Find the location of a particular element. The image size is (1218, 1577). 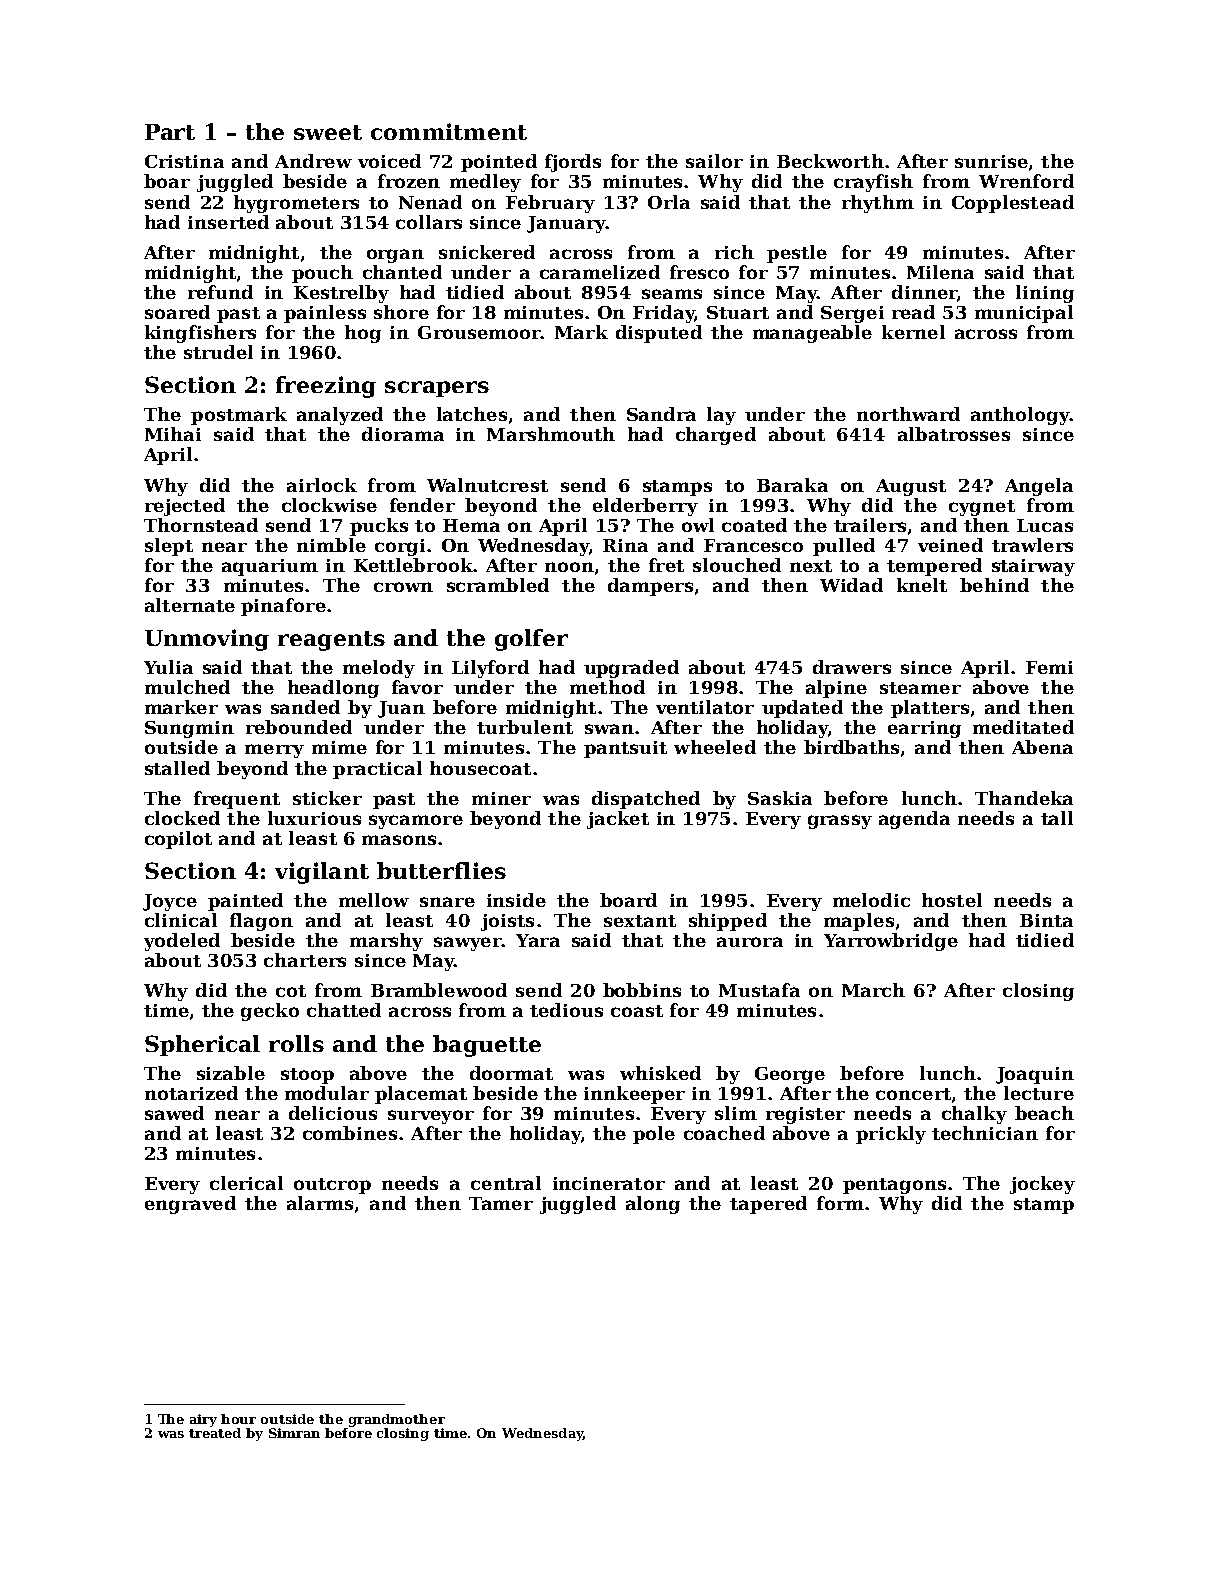

Femi is located at coordinates (1049, 667).
